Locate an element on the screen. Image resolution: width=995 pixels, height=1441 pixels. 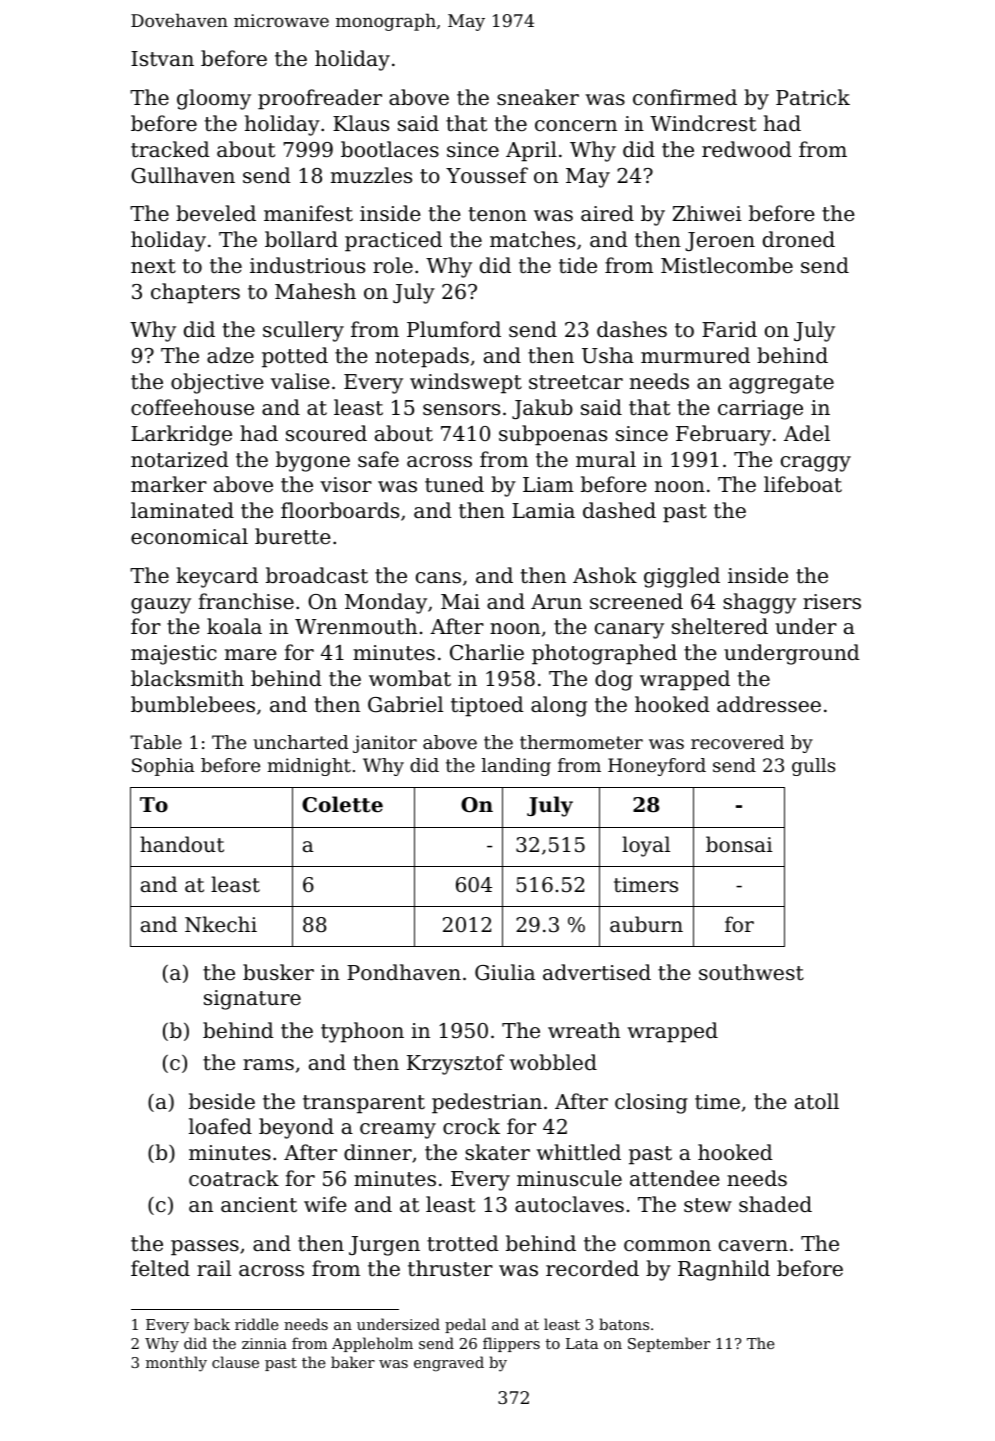
atoll is located at coordinates (817, 1101).
